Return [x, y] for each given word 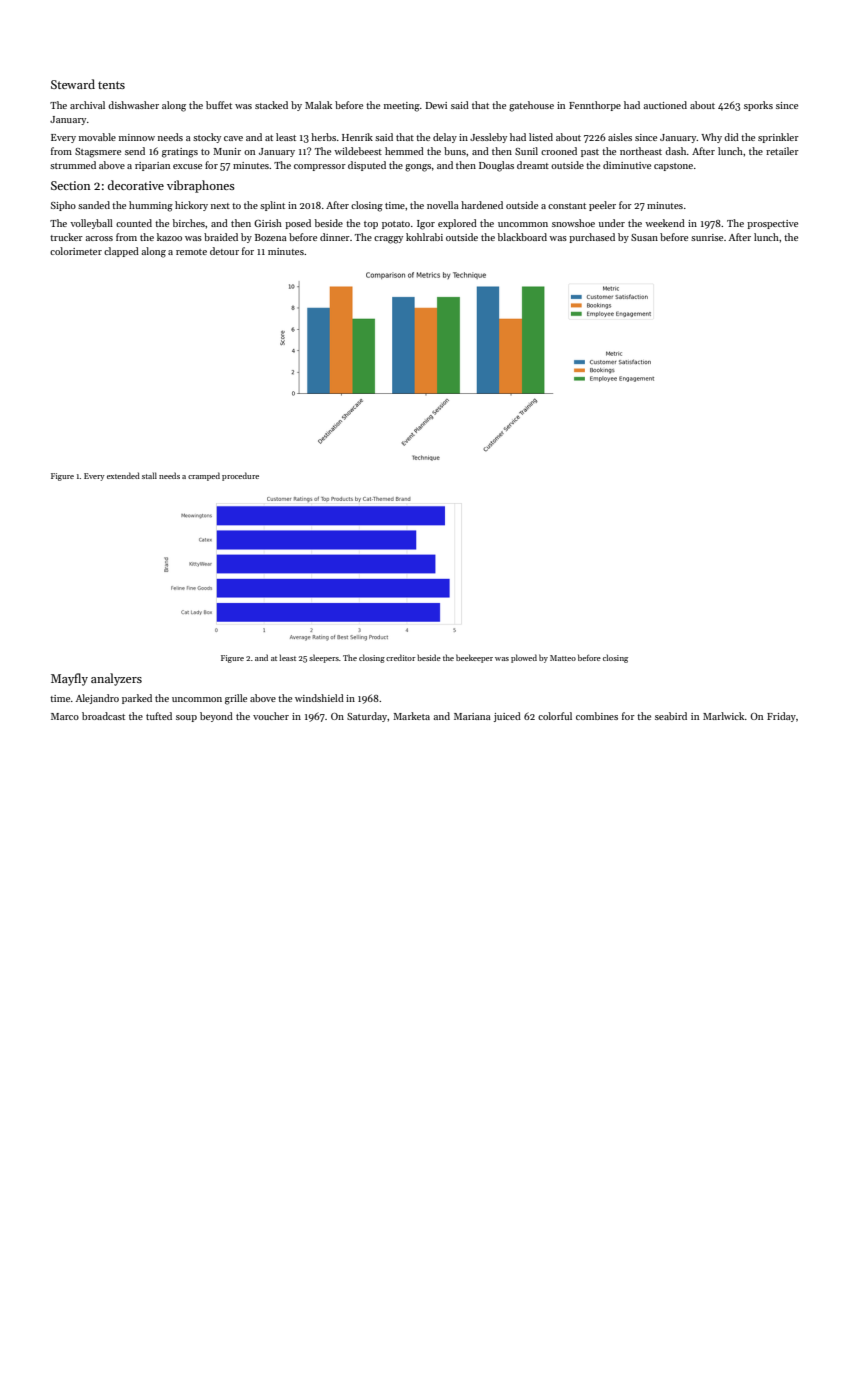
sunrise [707, 237]
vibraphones [201, 186]
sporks [758, 106]
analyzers [116, 679]
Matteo [563, 658]
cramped [204, 476]
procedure [240, 476]
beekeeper [474, 658]
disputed [367, 166]
